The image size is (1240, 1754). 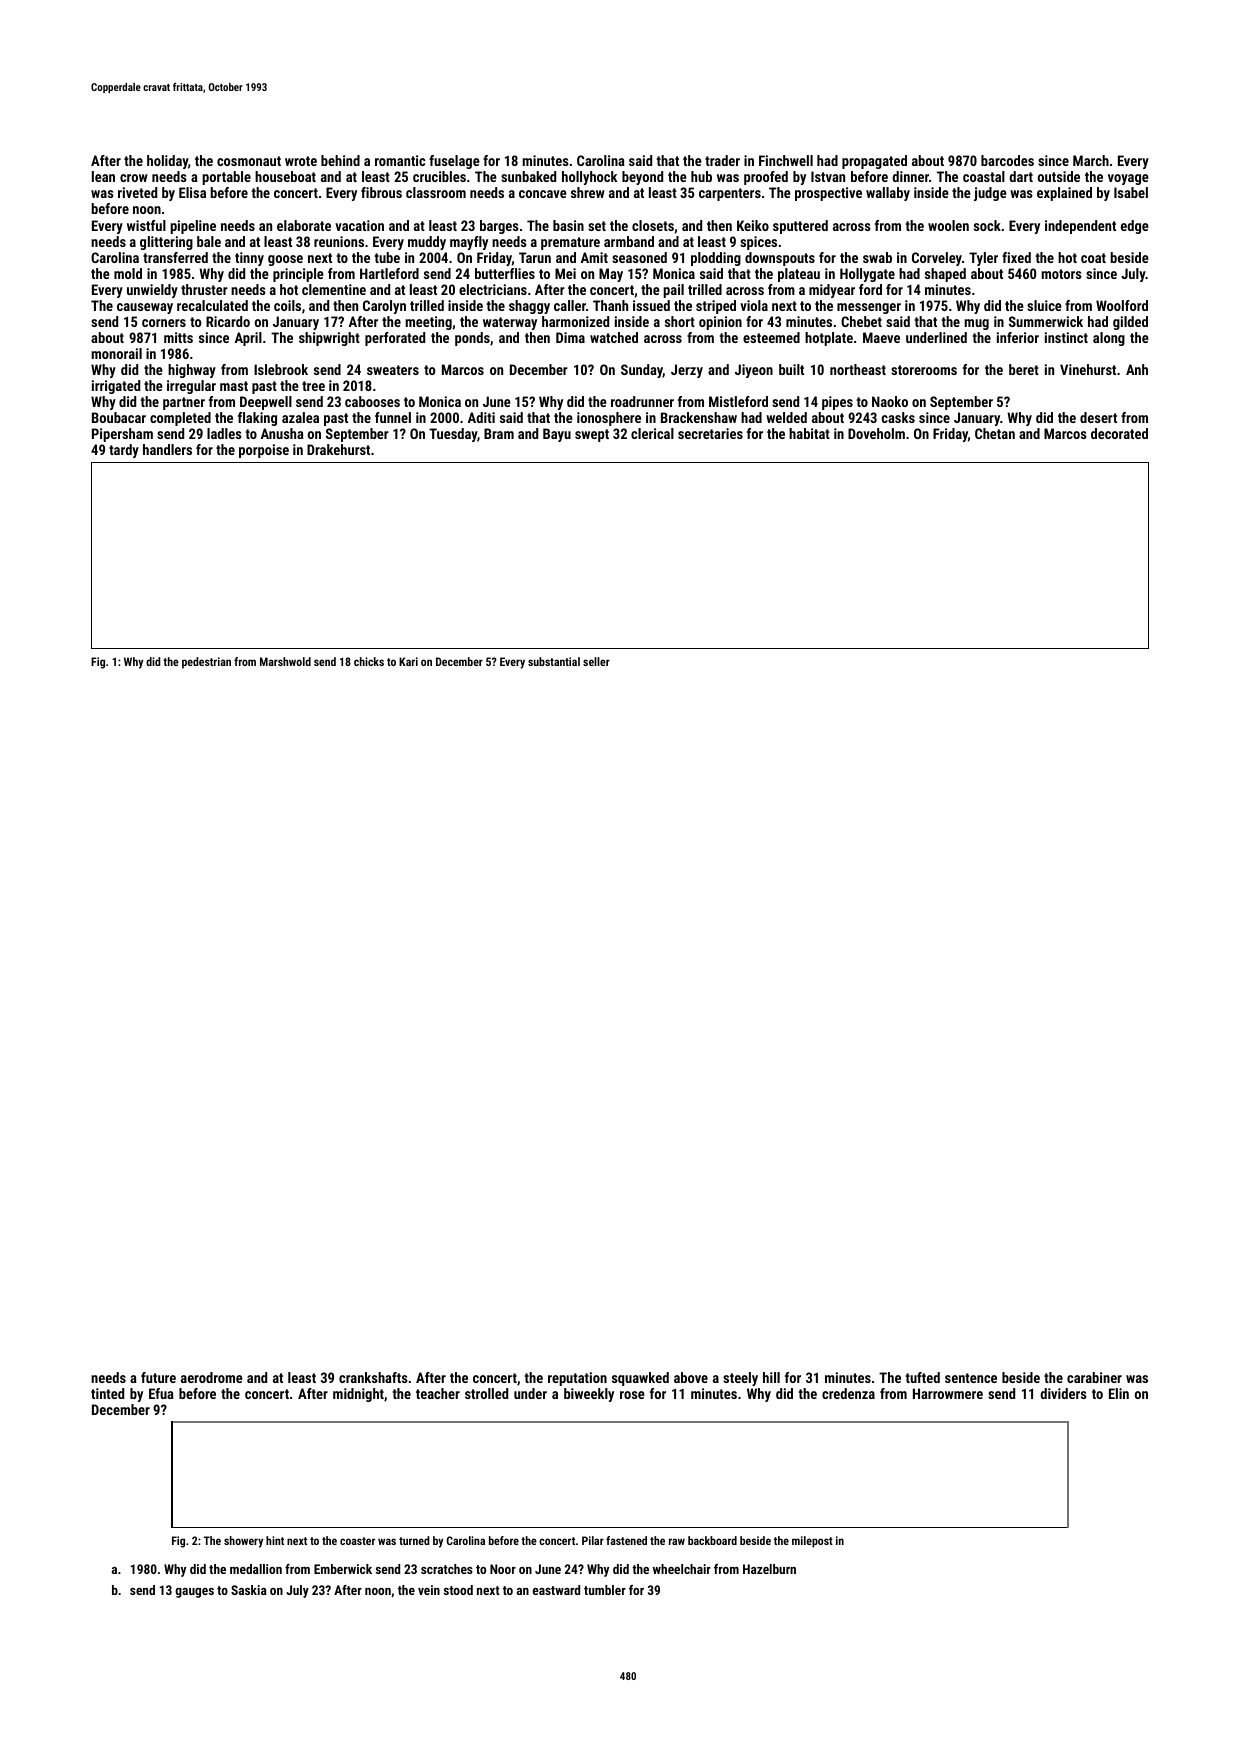 I want to click on Chetan, so click(x=995, y=433).
